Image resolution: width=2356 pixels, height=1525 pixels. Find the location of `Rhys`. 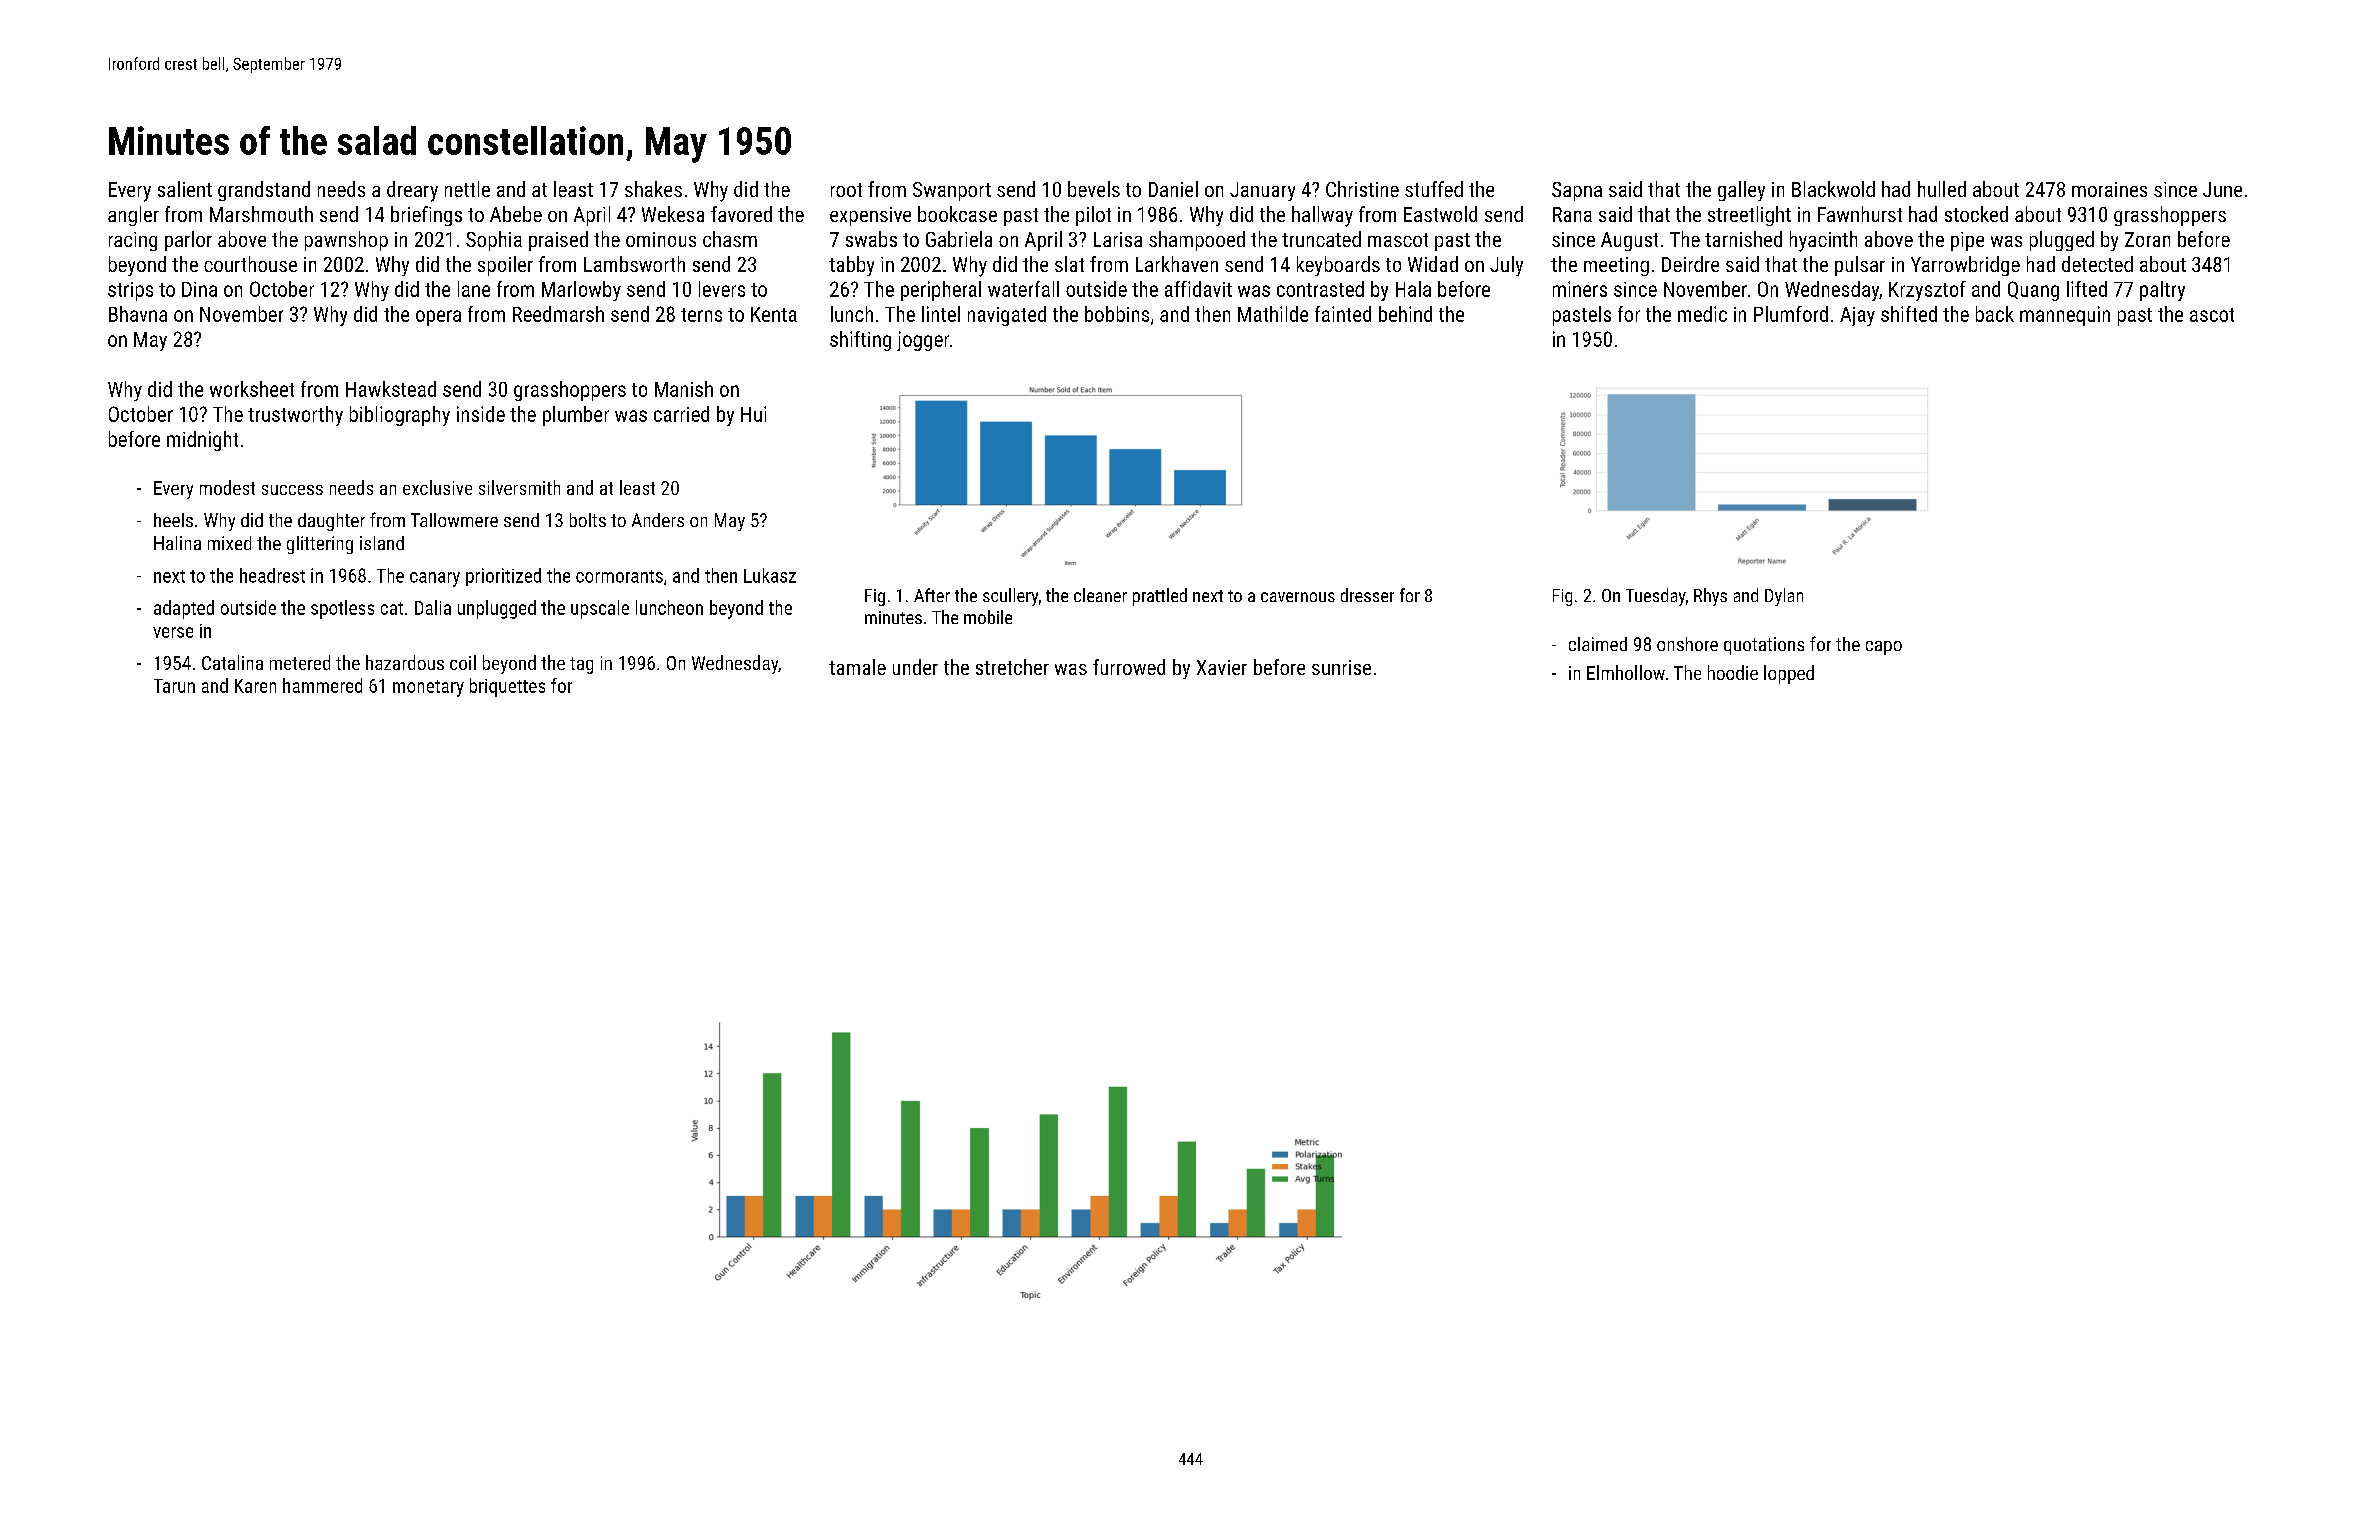

Rhys is located at coordinates (1710, 597).
